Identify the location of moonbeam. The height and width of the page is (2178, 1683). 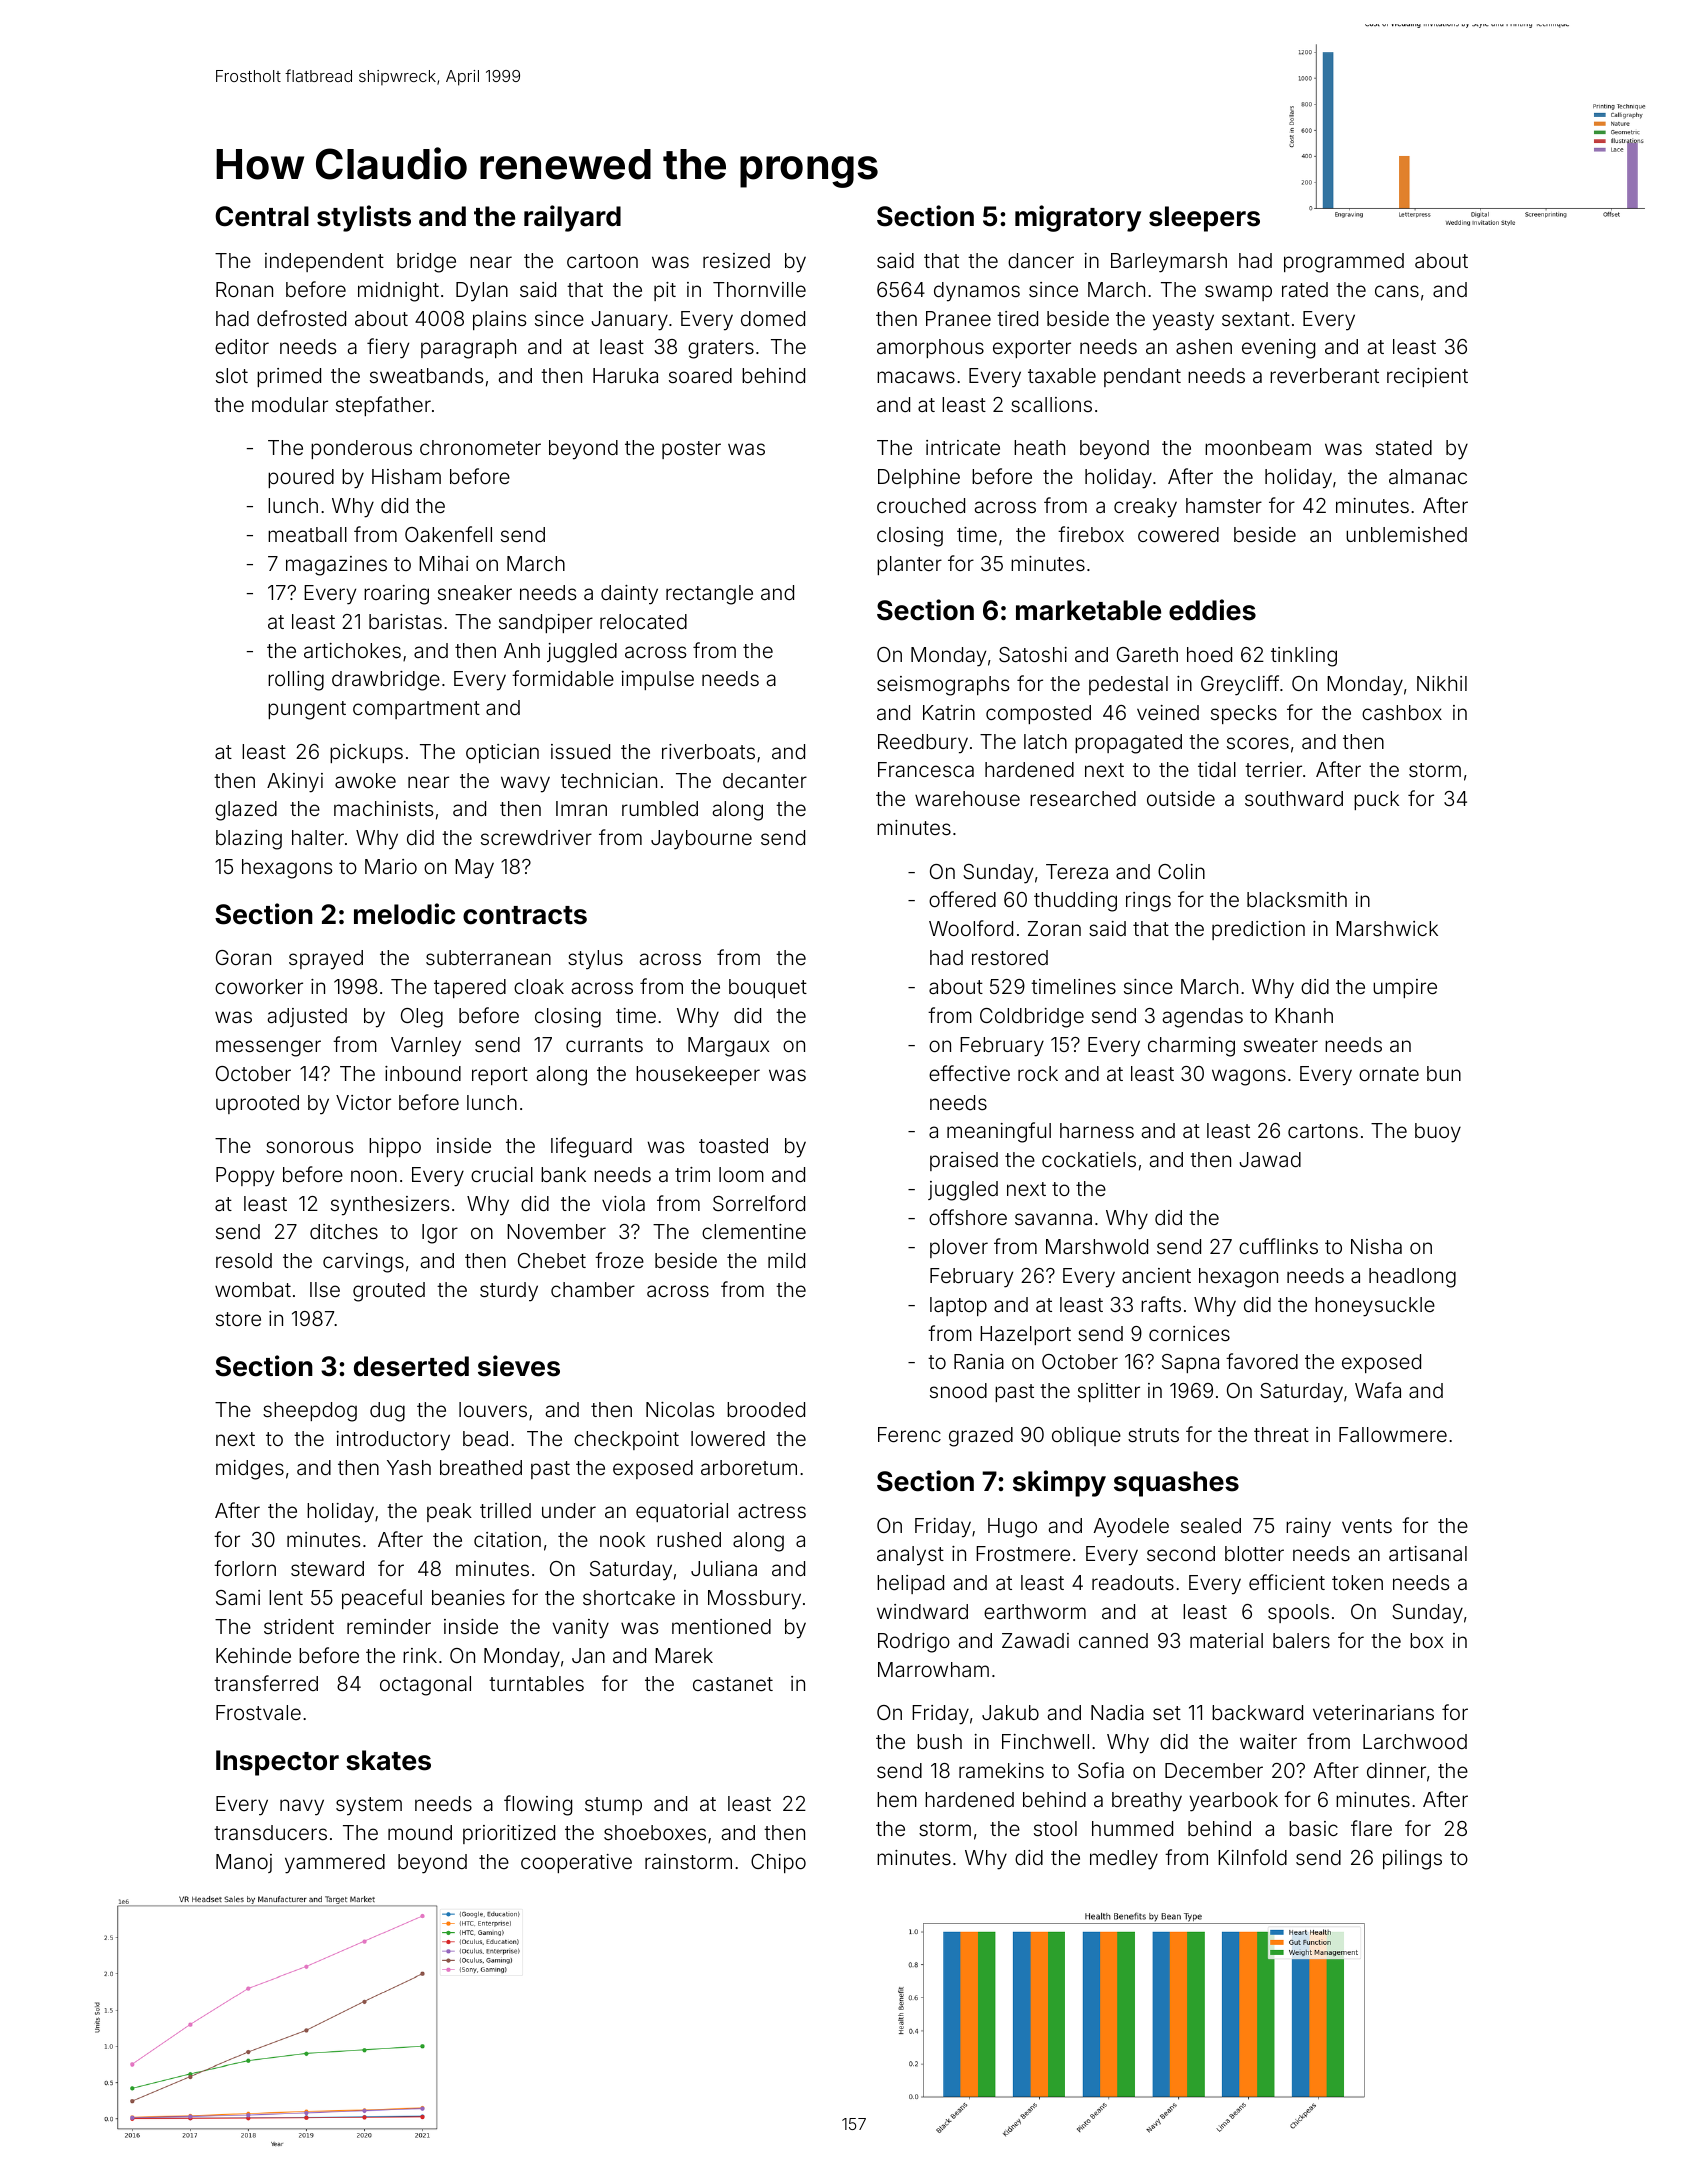
(1258, 447).
